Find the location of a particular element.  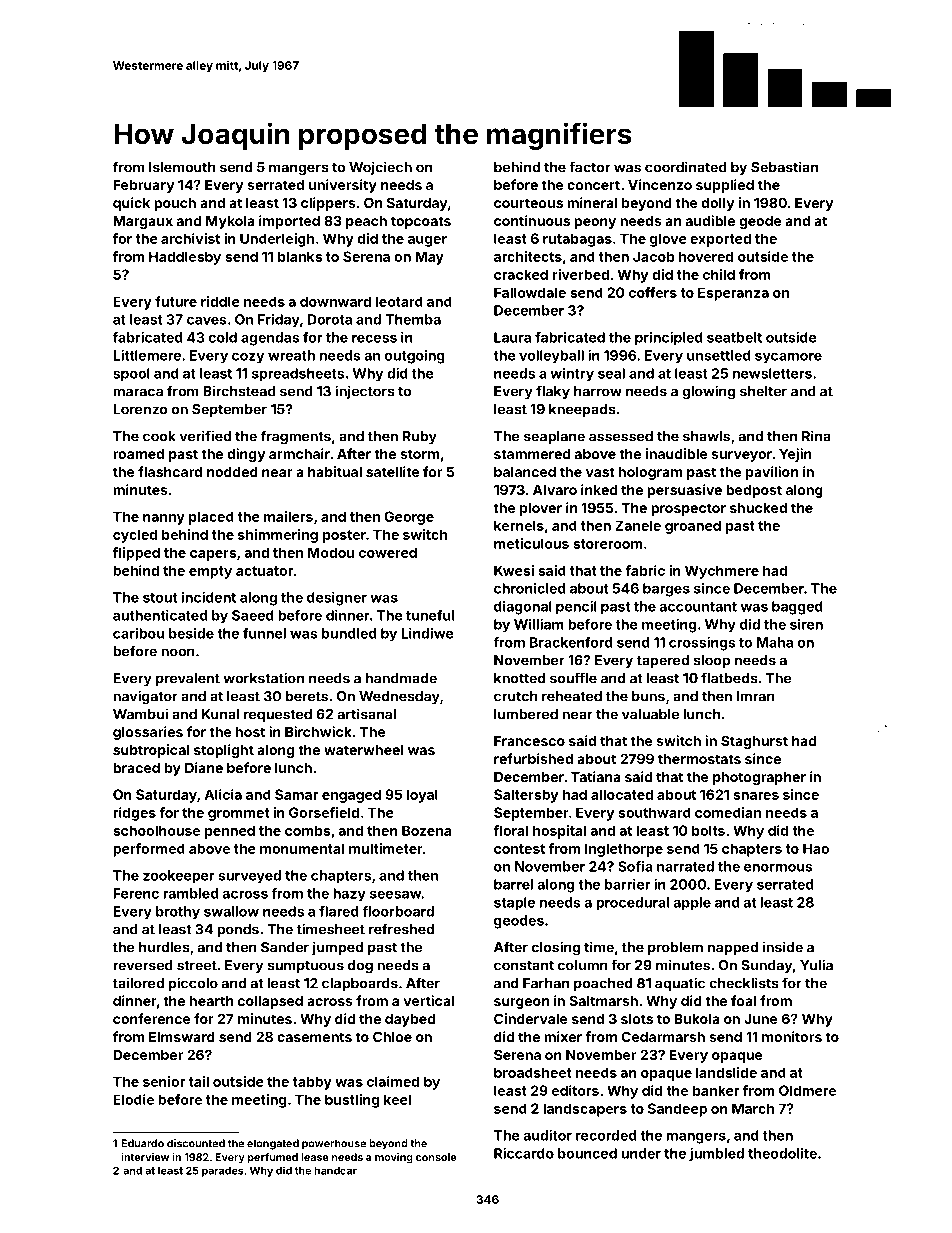

Mykola is located at coordinates (230, 222).
